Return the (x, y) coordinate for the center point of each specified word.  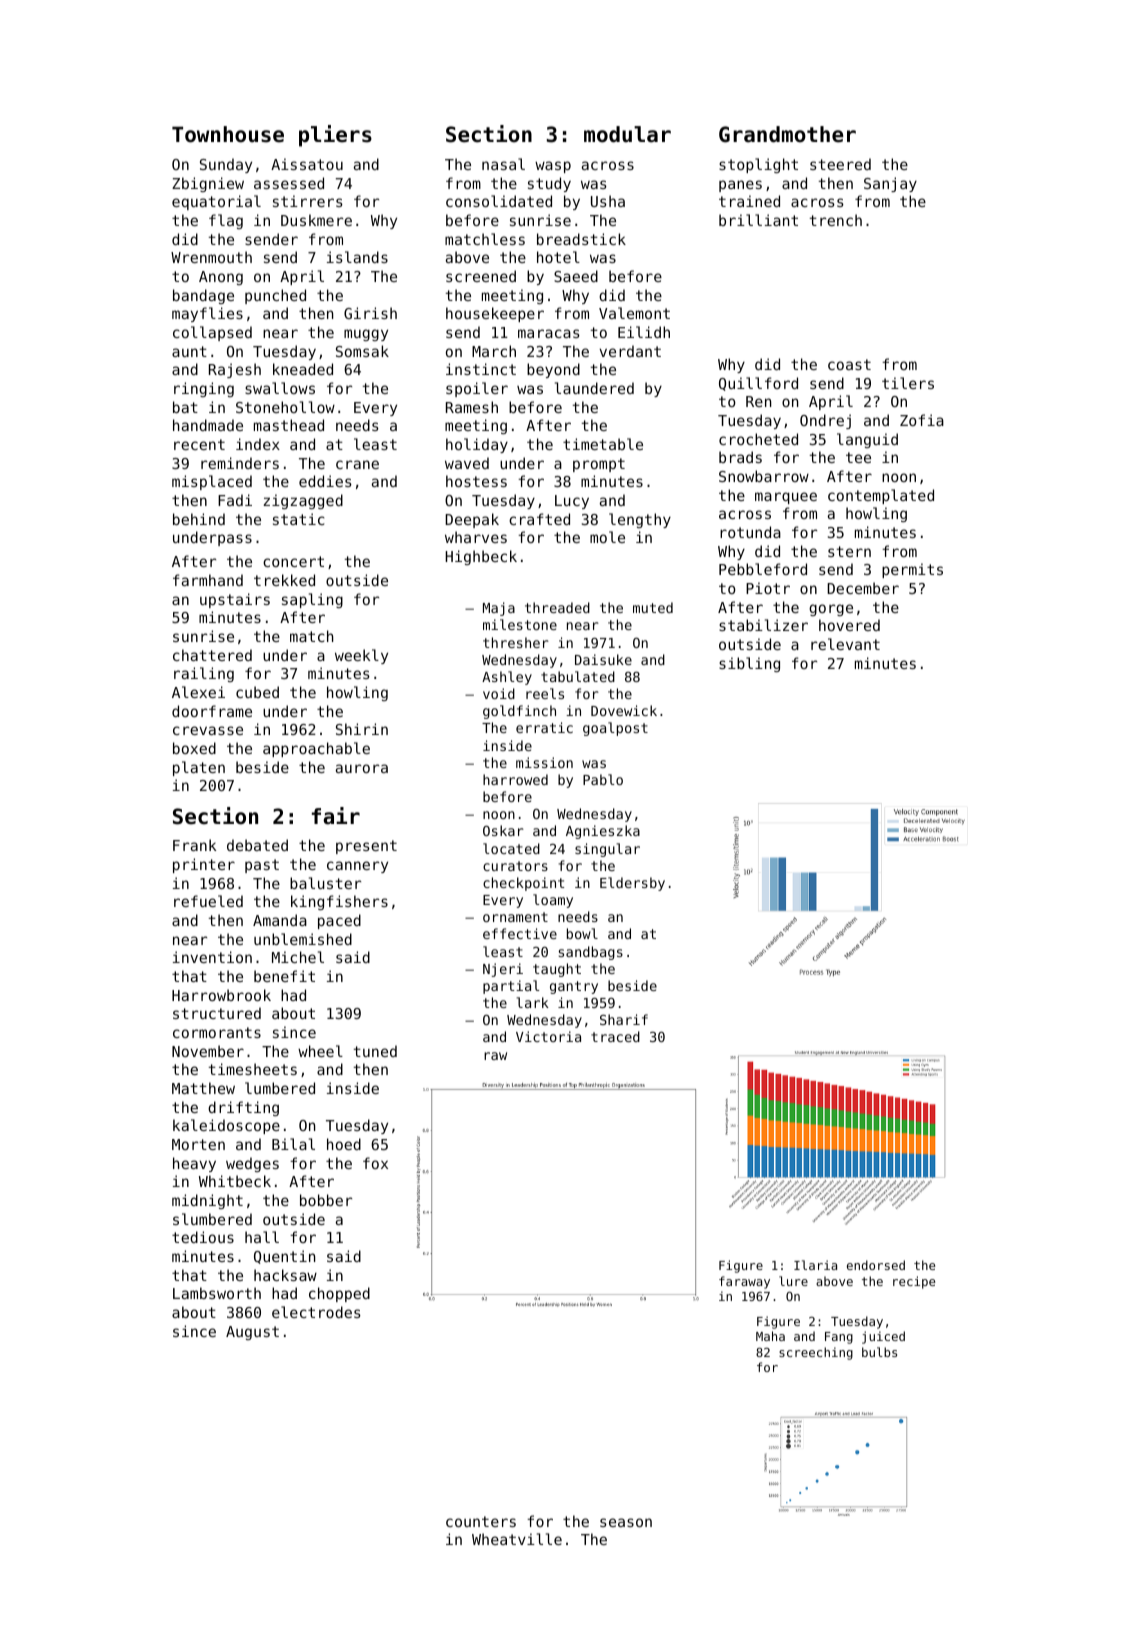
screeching (816, 1353)
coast (849, 364)
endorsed (876, 1265)
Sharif (624, 1019)
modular (627, 134)
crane (357, 464)
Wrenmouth (211, 257)
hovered (849, 625)
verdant (630, 351)
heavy (194, 1164)
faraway (744, 1282)
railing (204, 674)
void (499, 693)
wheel (320, 1051)
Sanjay (890, 184)
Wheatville (517, 1539)
